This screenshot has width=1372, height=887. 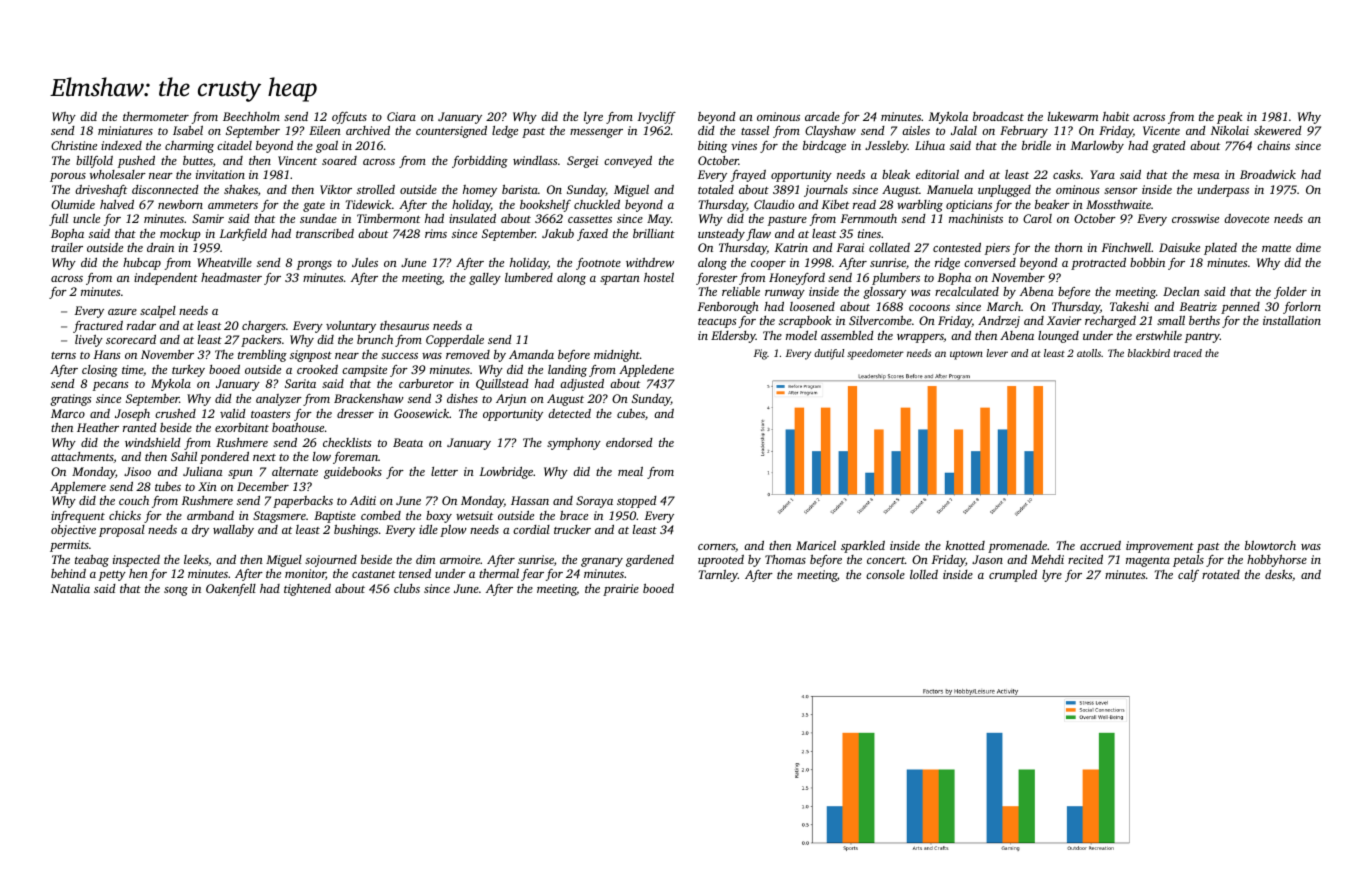 What do you see at coordinates (140, 427) in the screenshot?
I see `ranted` at bounding box center [140, 427].
